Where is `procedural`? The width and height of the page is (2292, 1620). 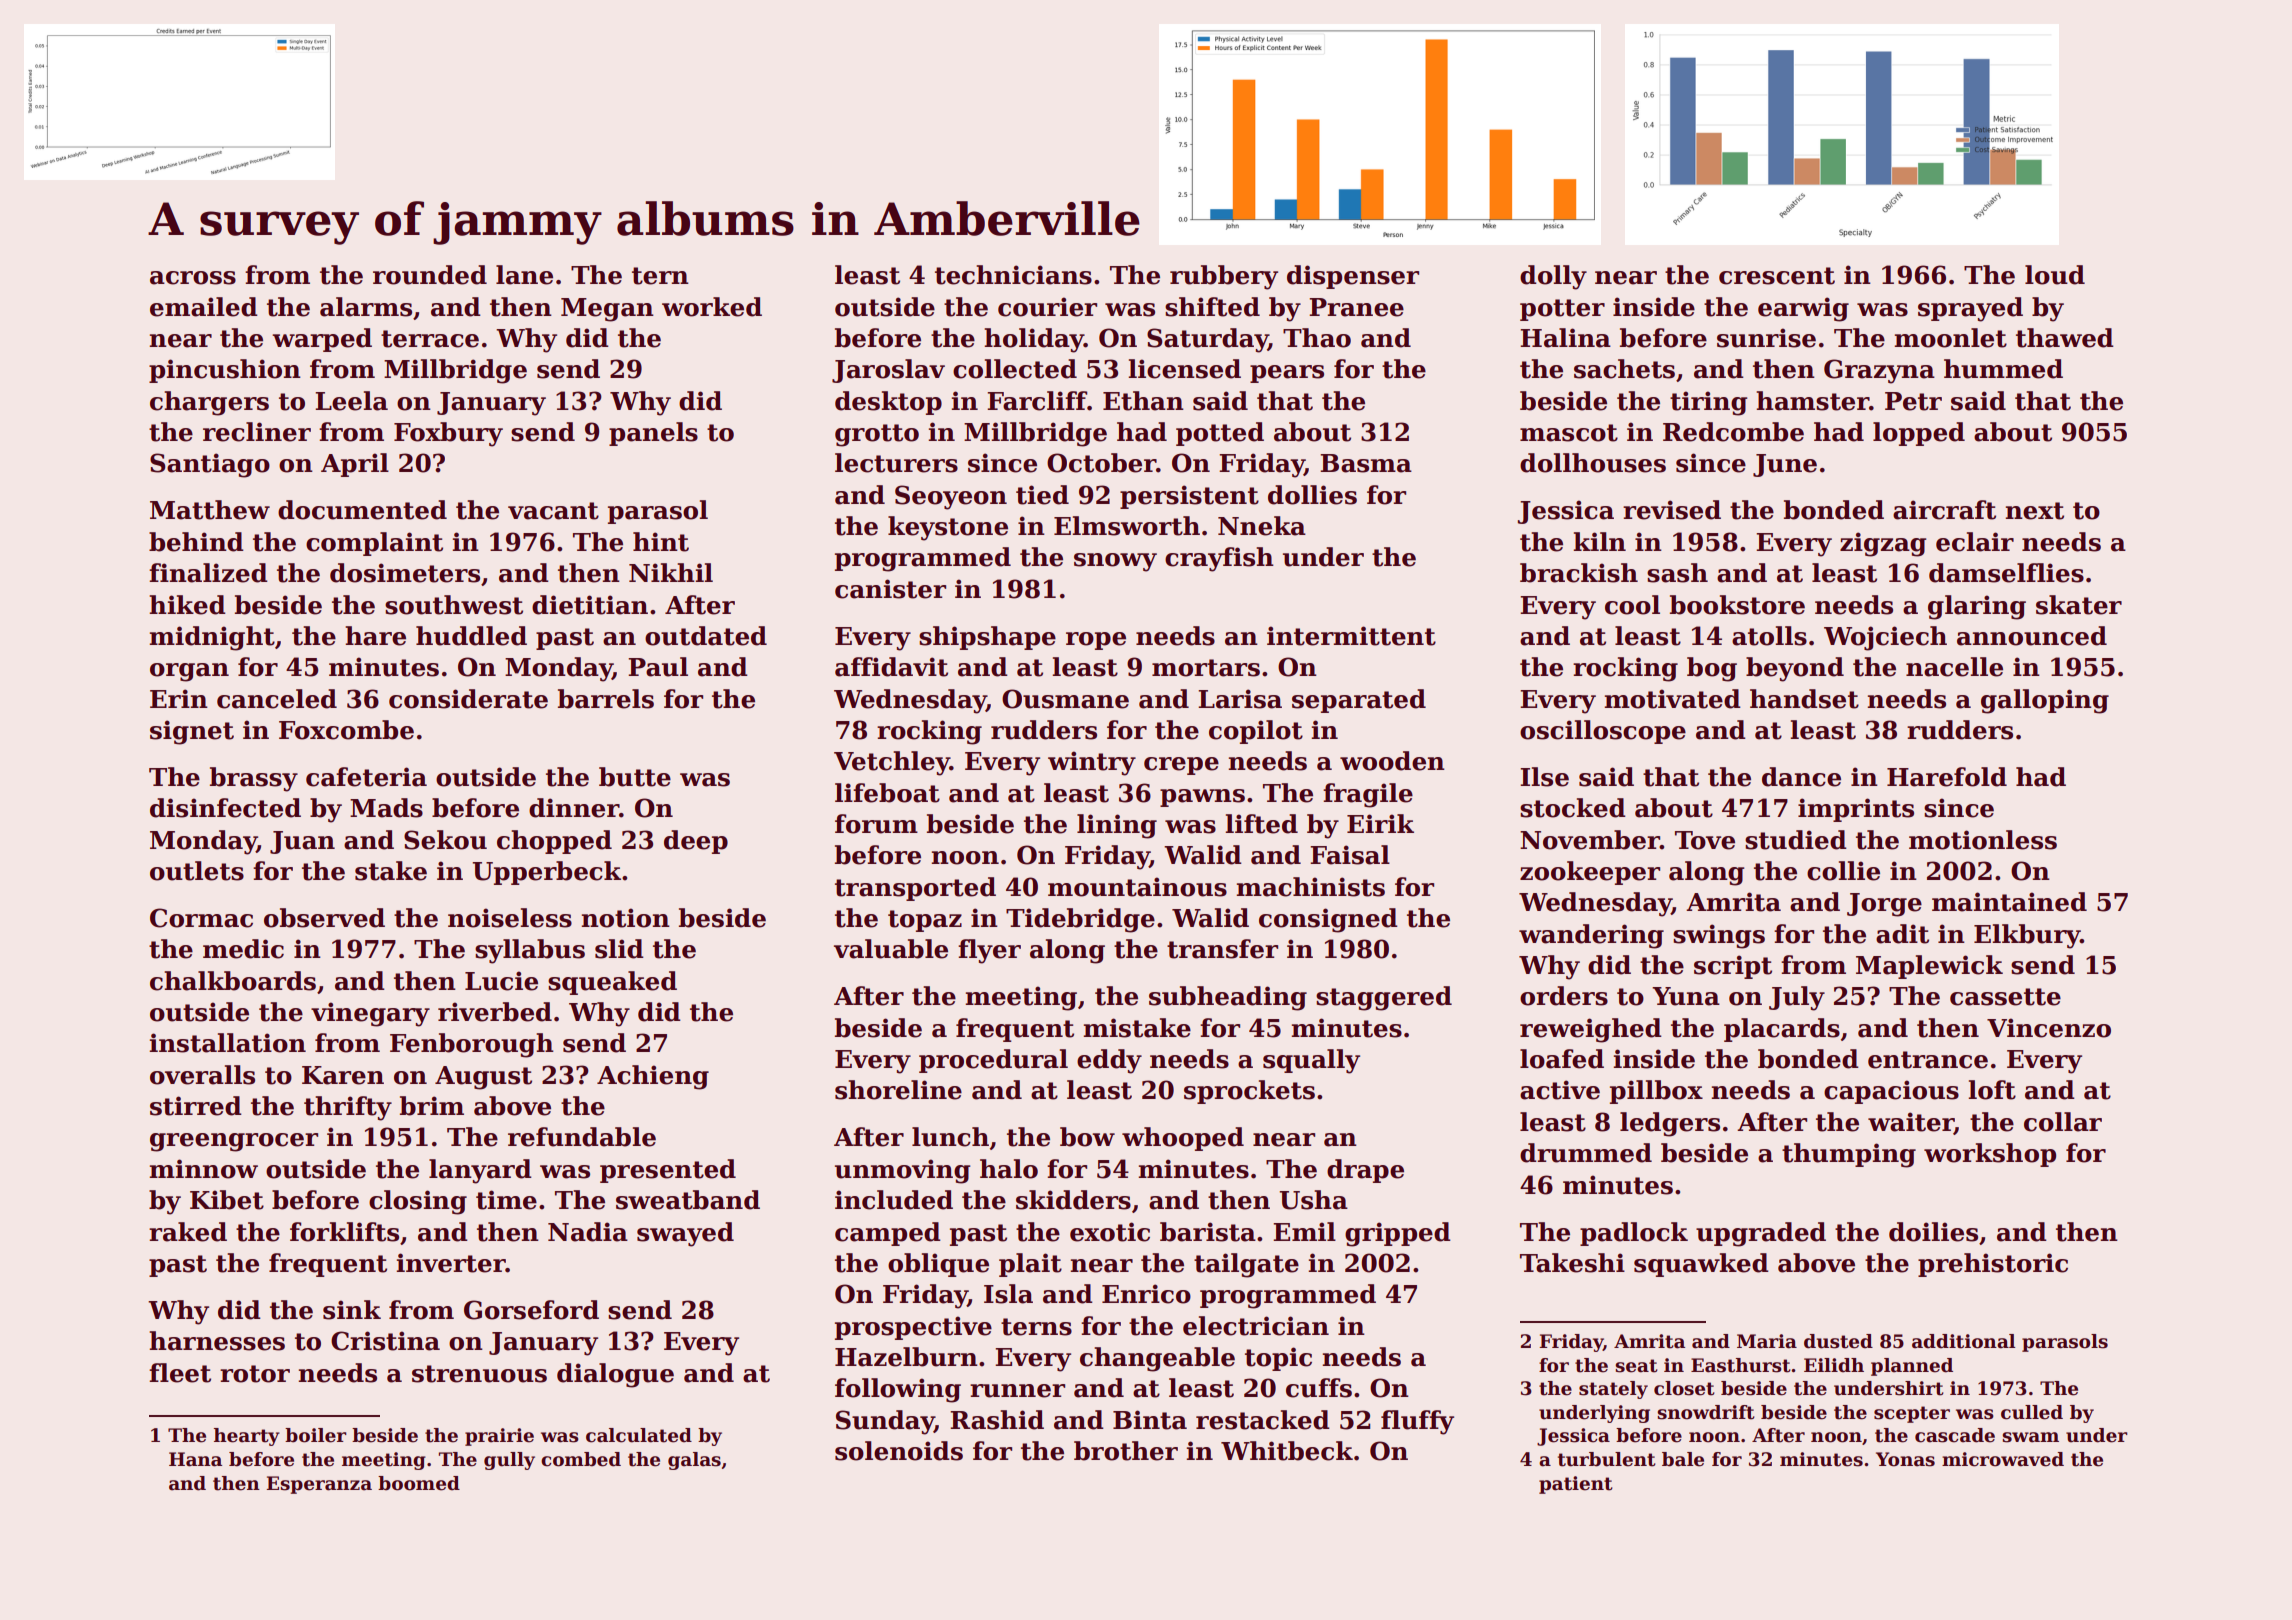 procedural is located at coordinates (993, 1061).
